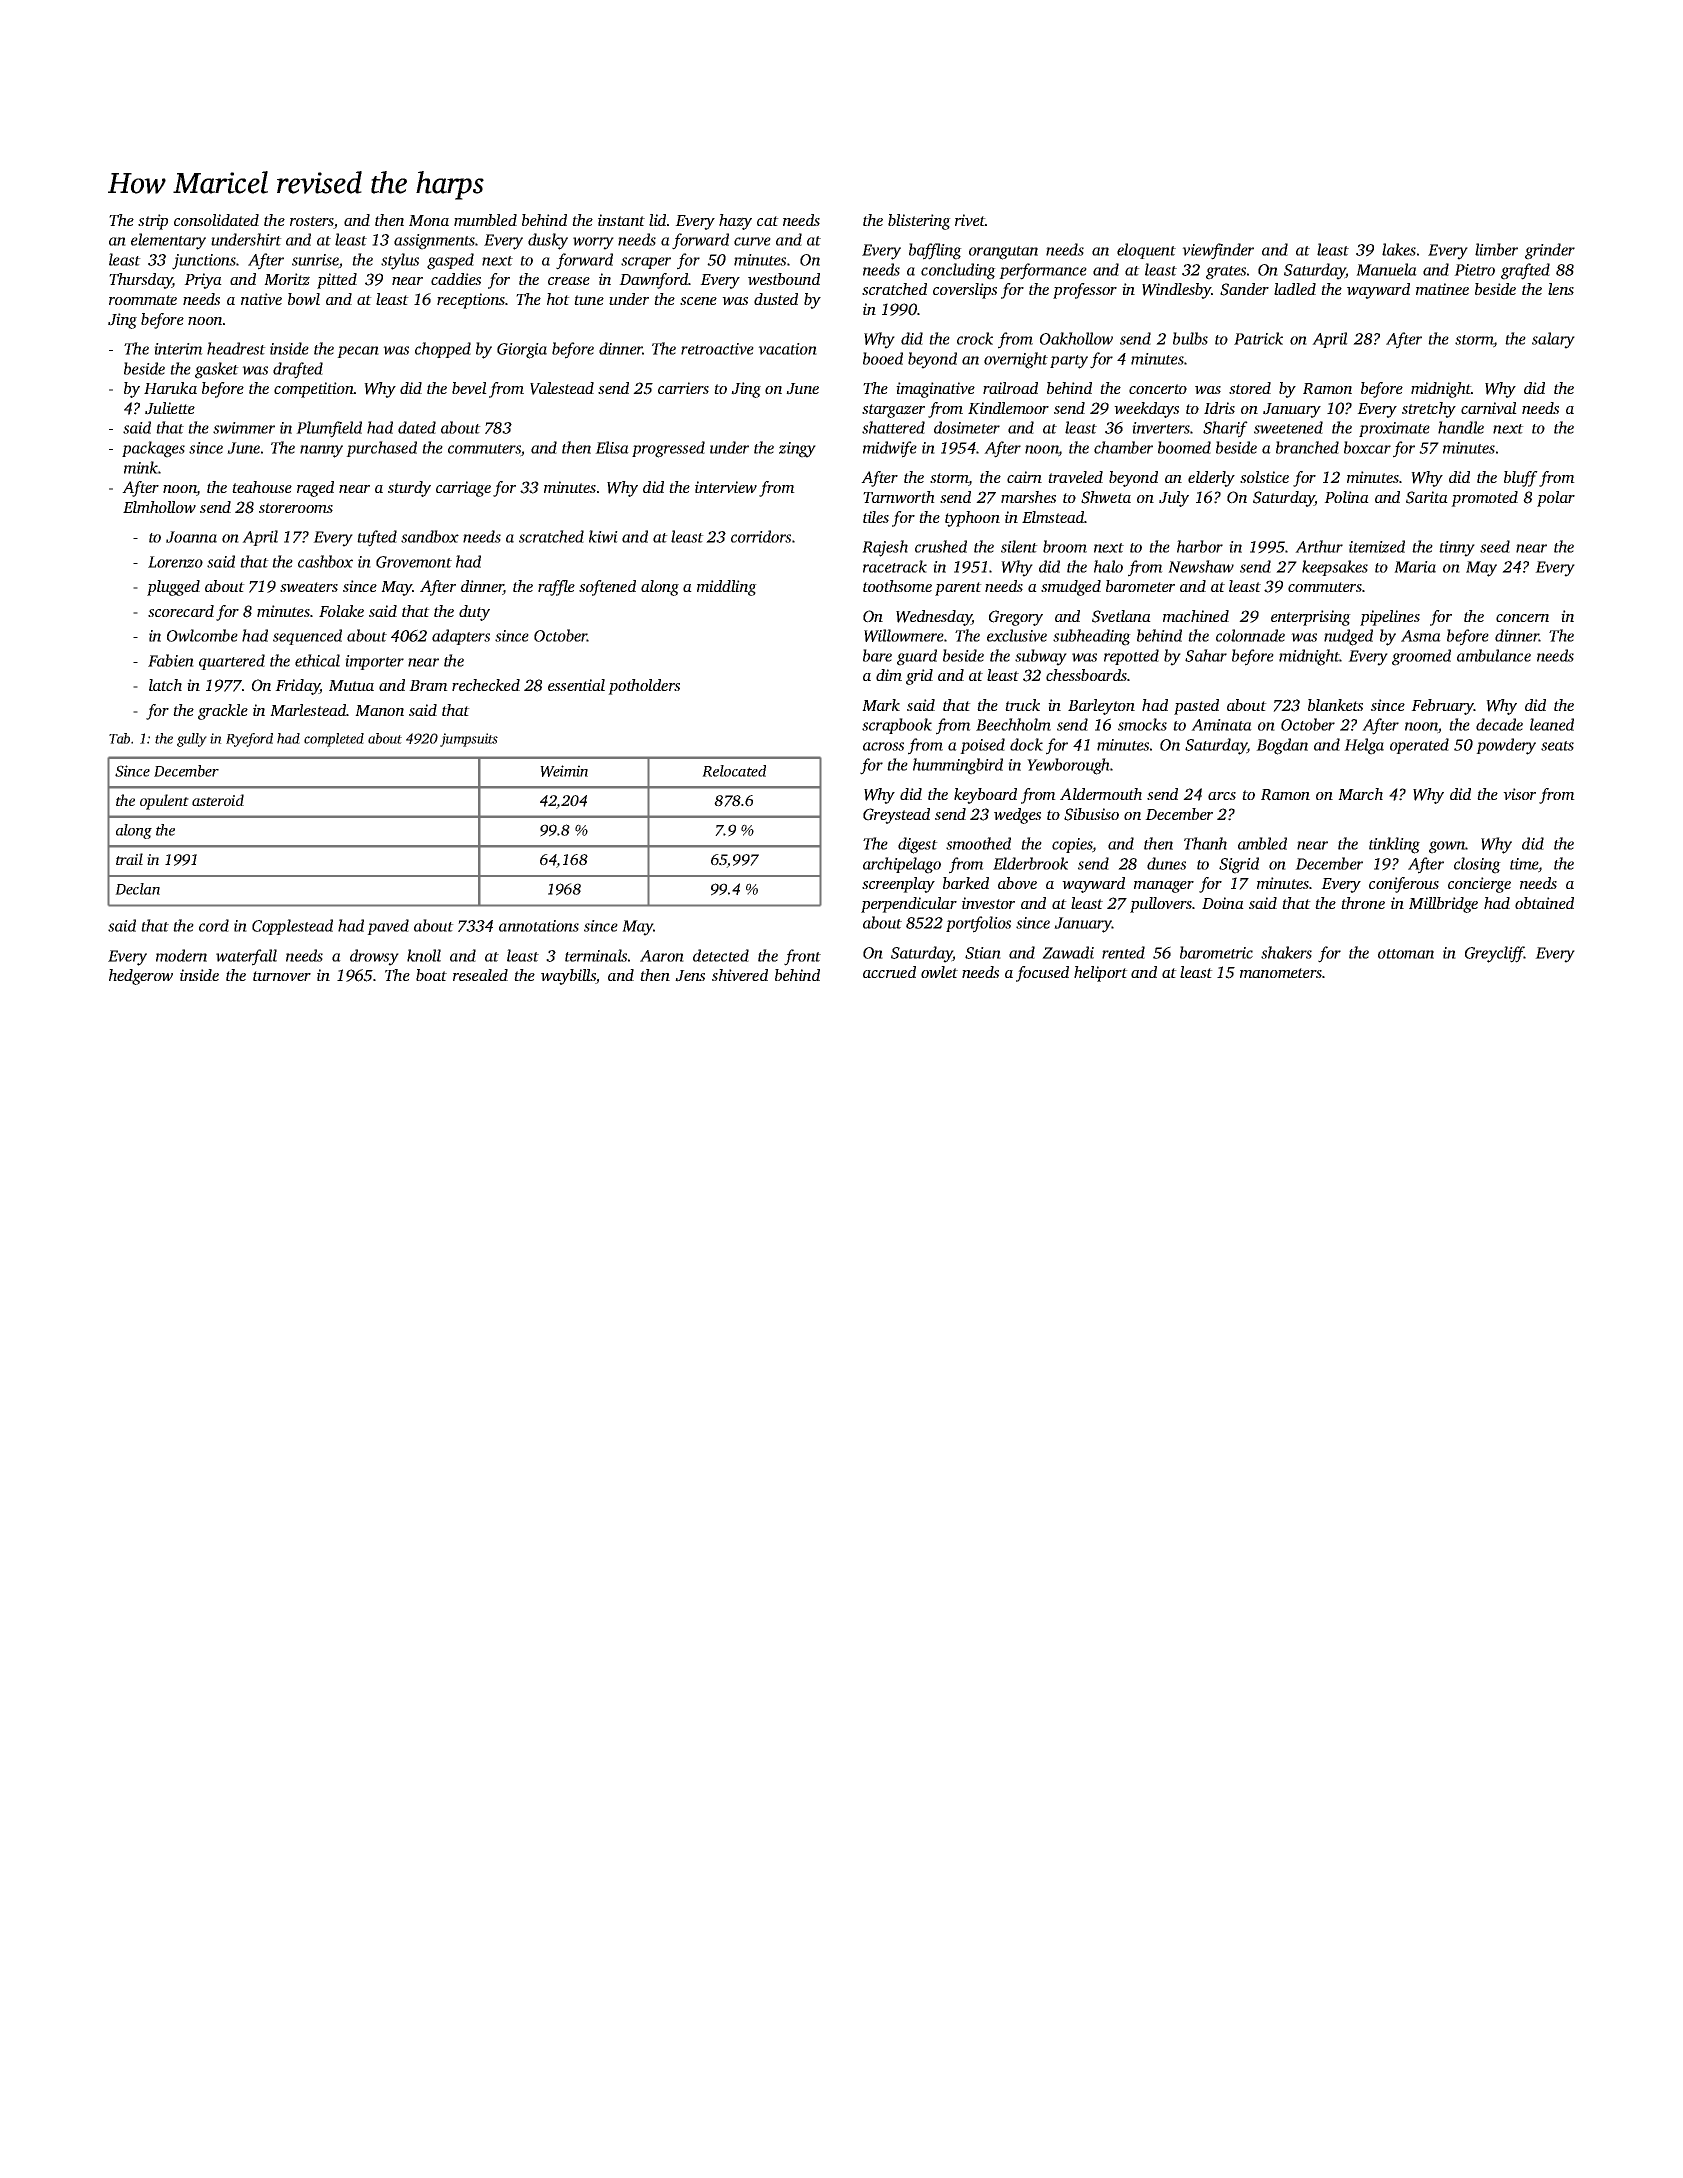 This document has width=1683, height=2178. I want to click on turnover, so click(282, 976).
